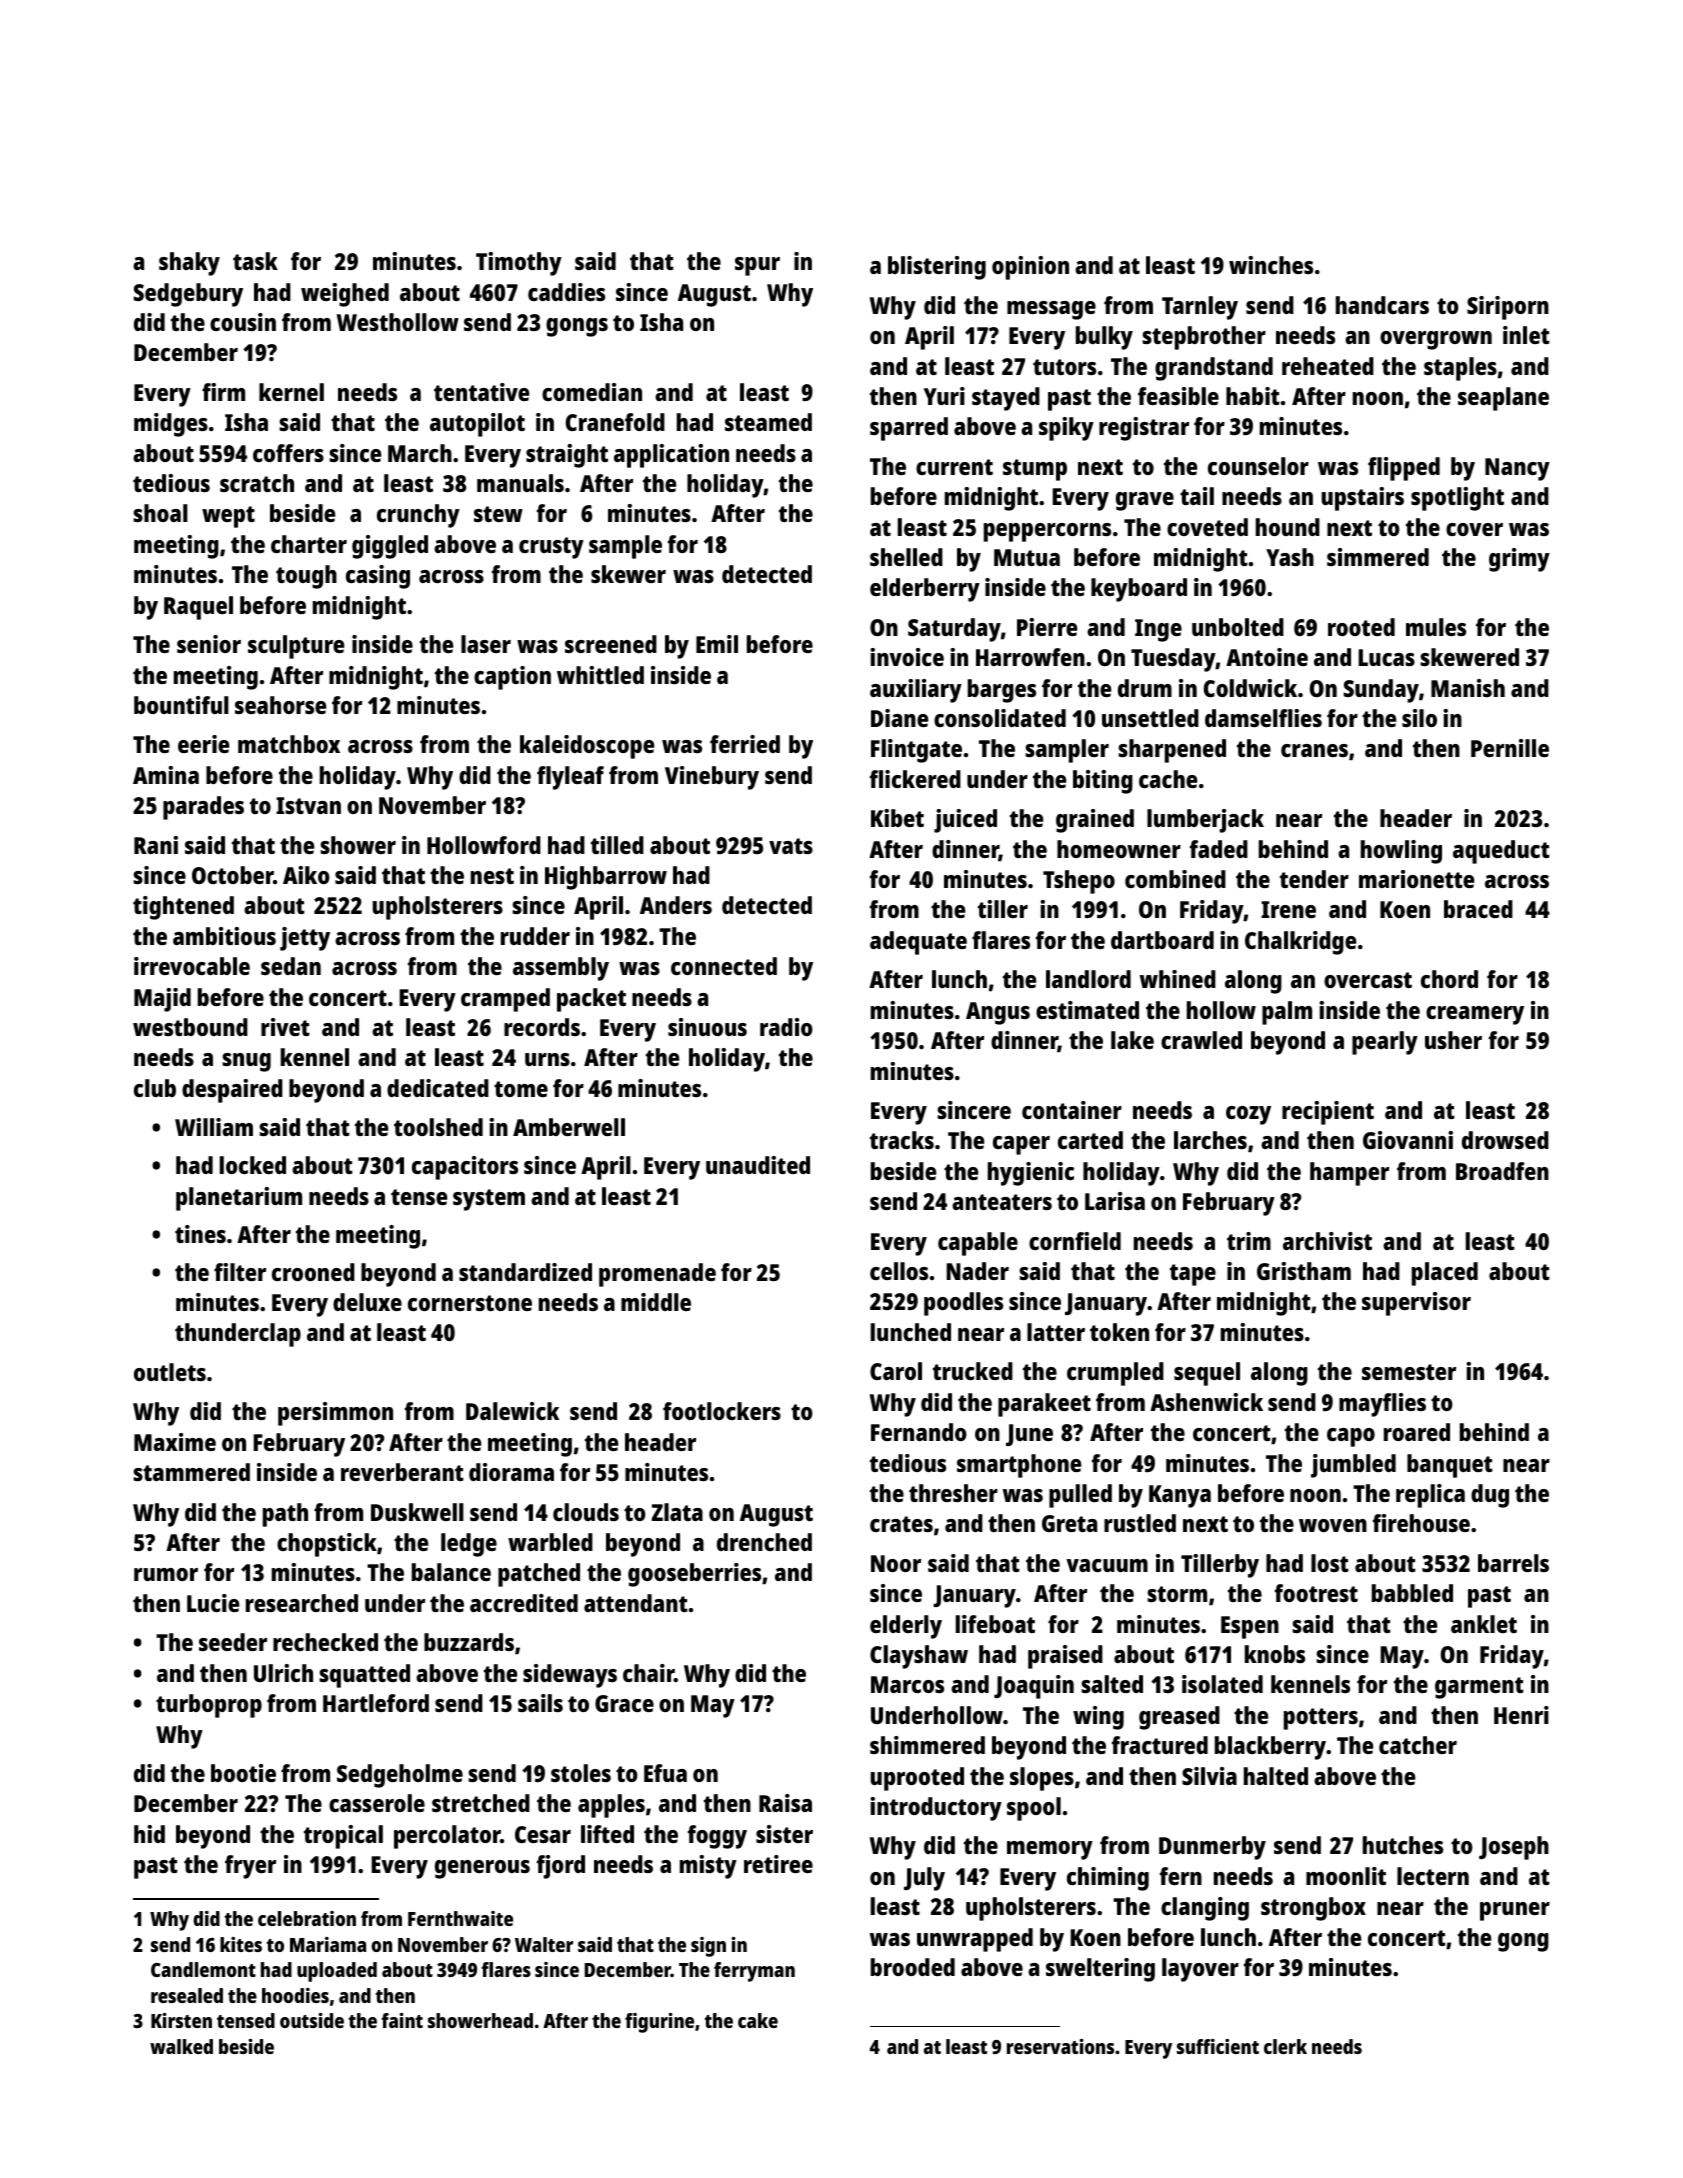  What do you see at coordinates (149, 1834) in the page?
I see `hid` at bounding box center [149, 1834].
